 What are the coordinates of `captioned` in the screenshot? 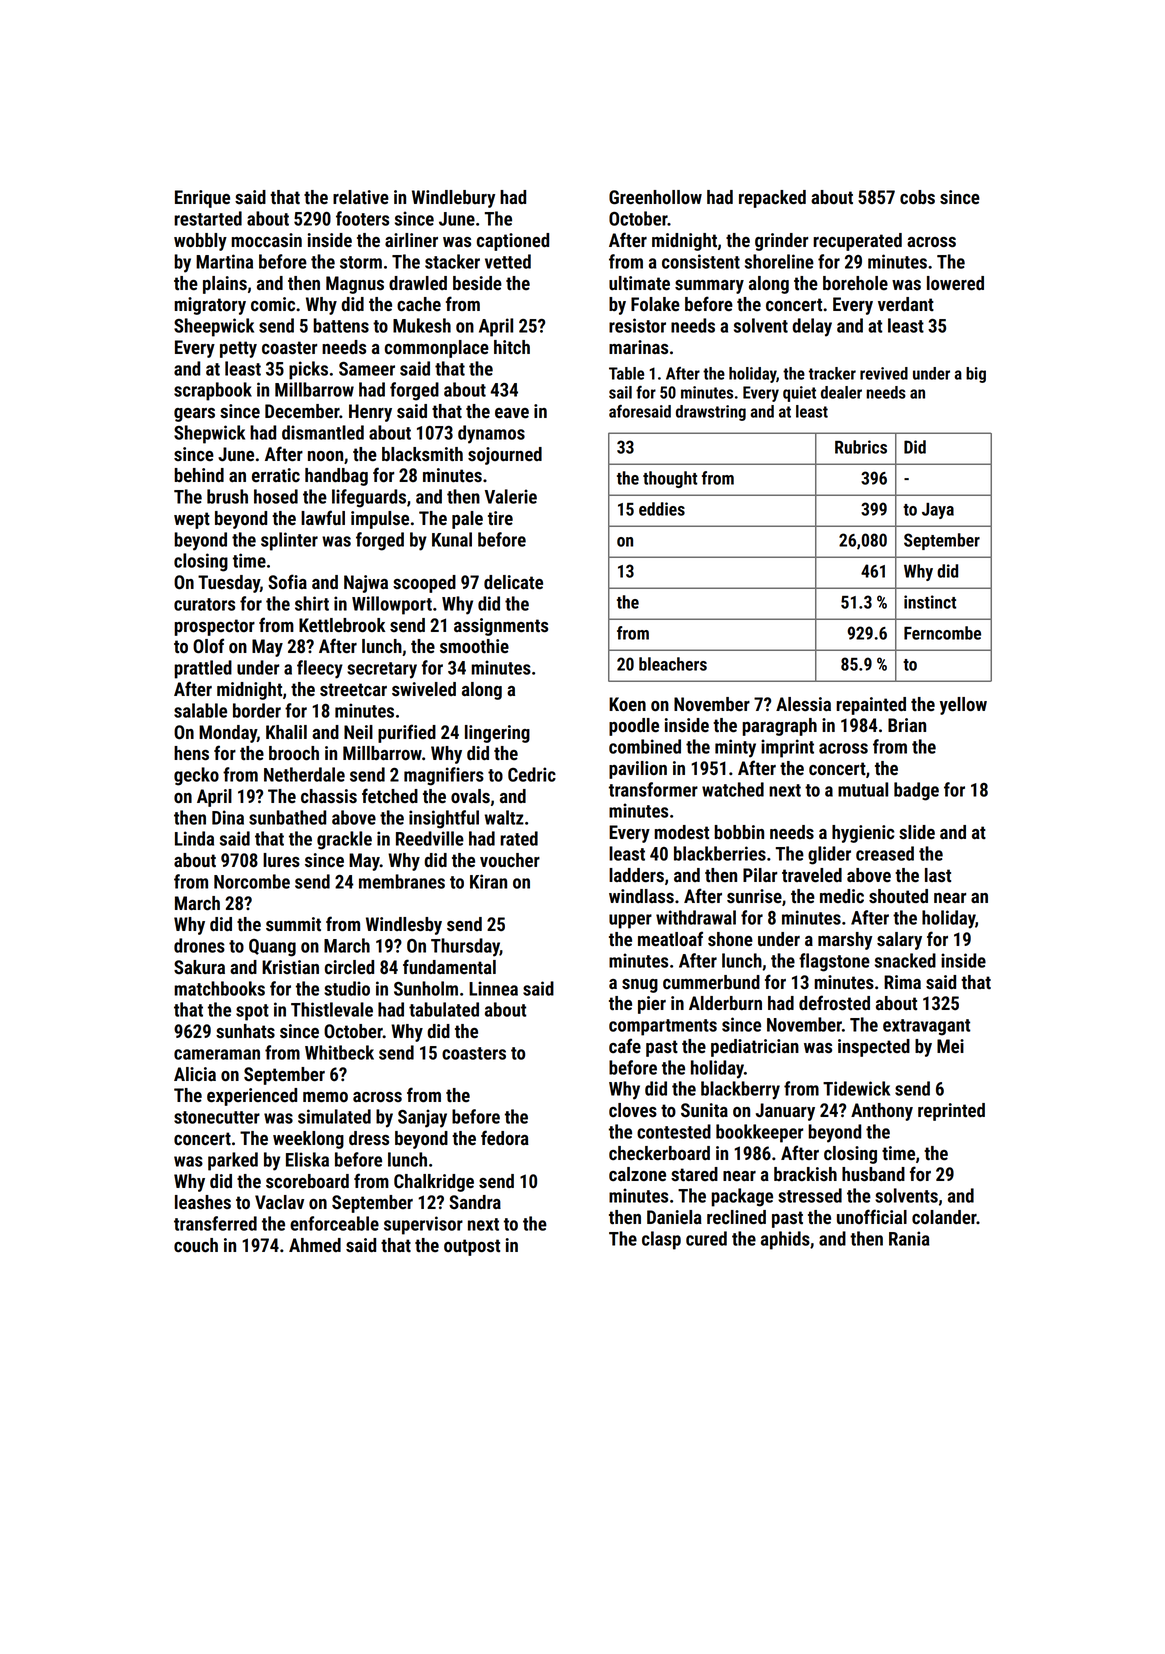 It's located at (513, 242).
